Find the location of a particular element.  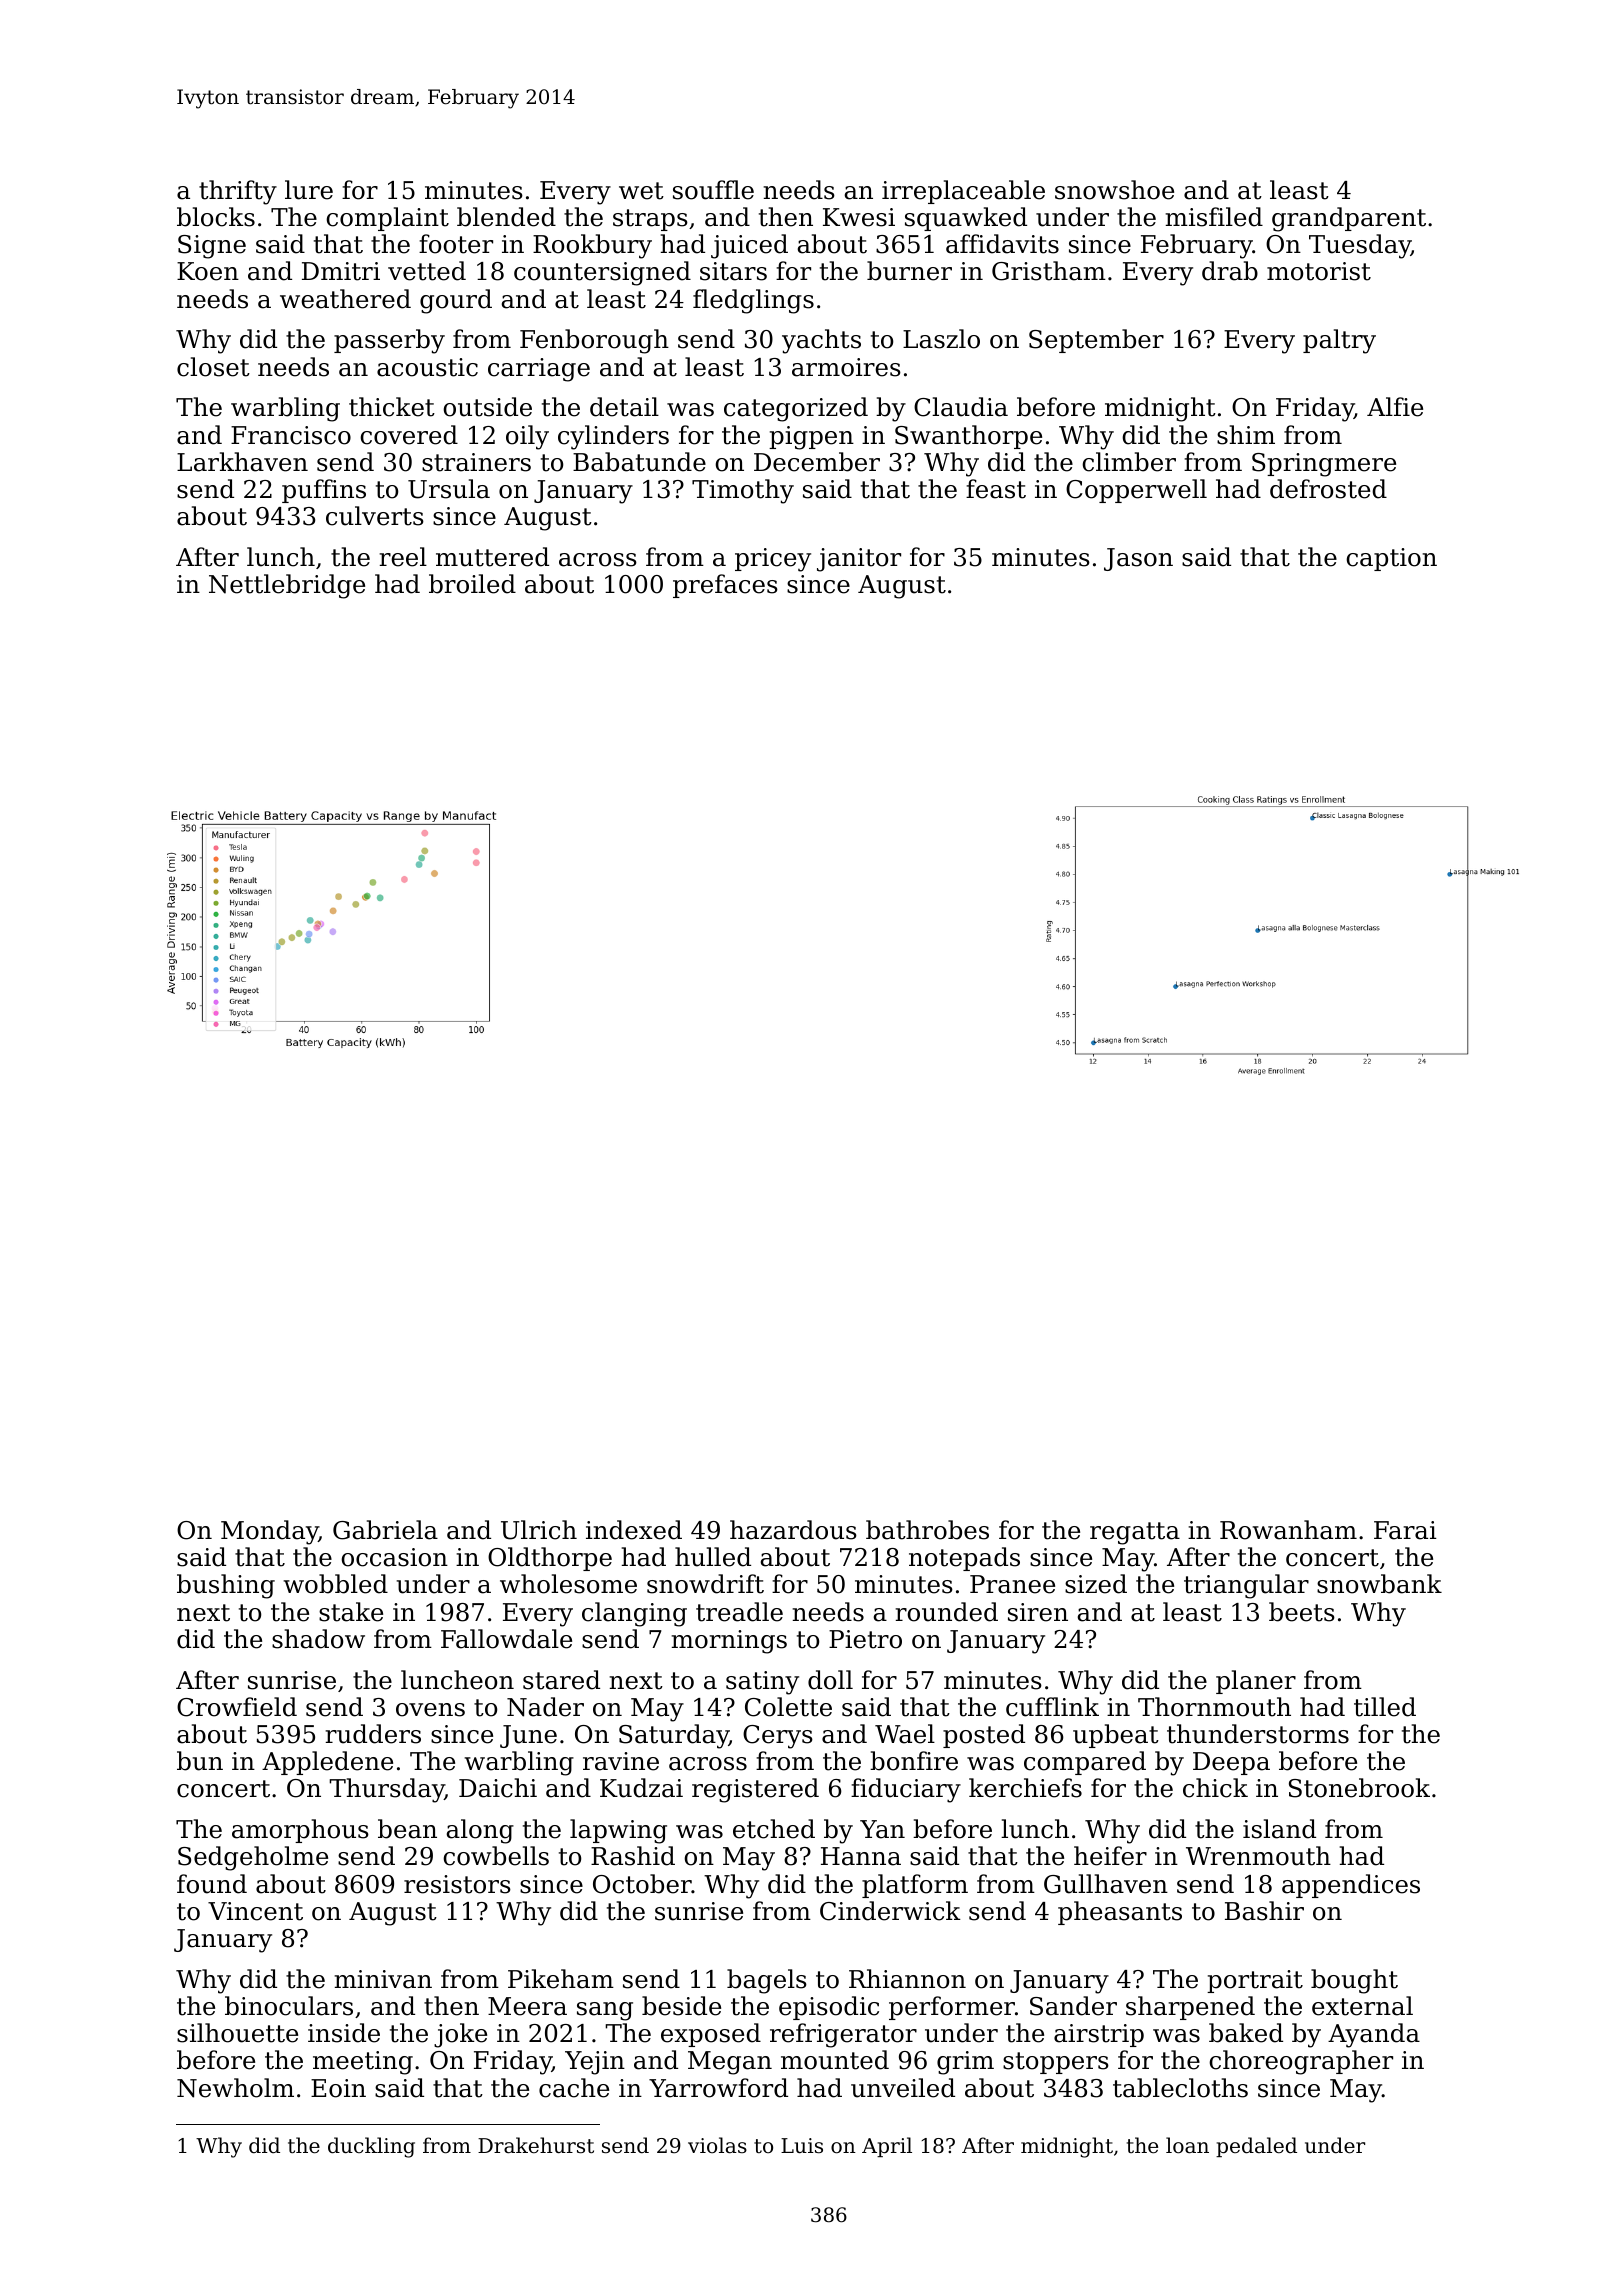

Ulrich is located at coordinates (539, 1530).
